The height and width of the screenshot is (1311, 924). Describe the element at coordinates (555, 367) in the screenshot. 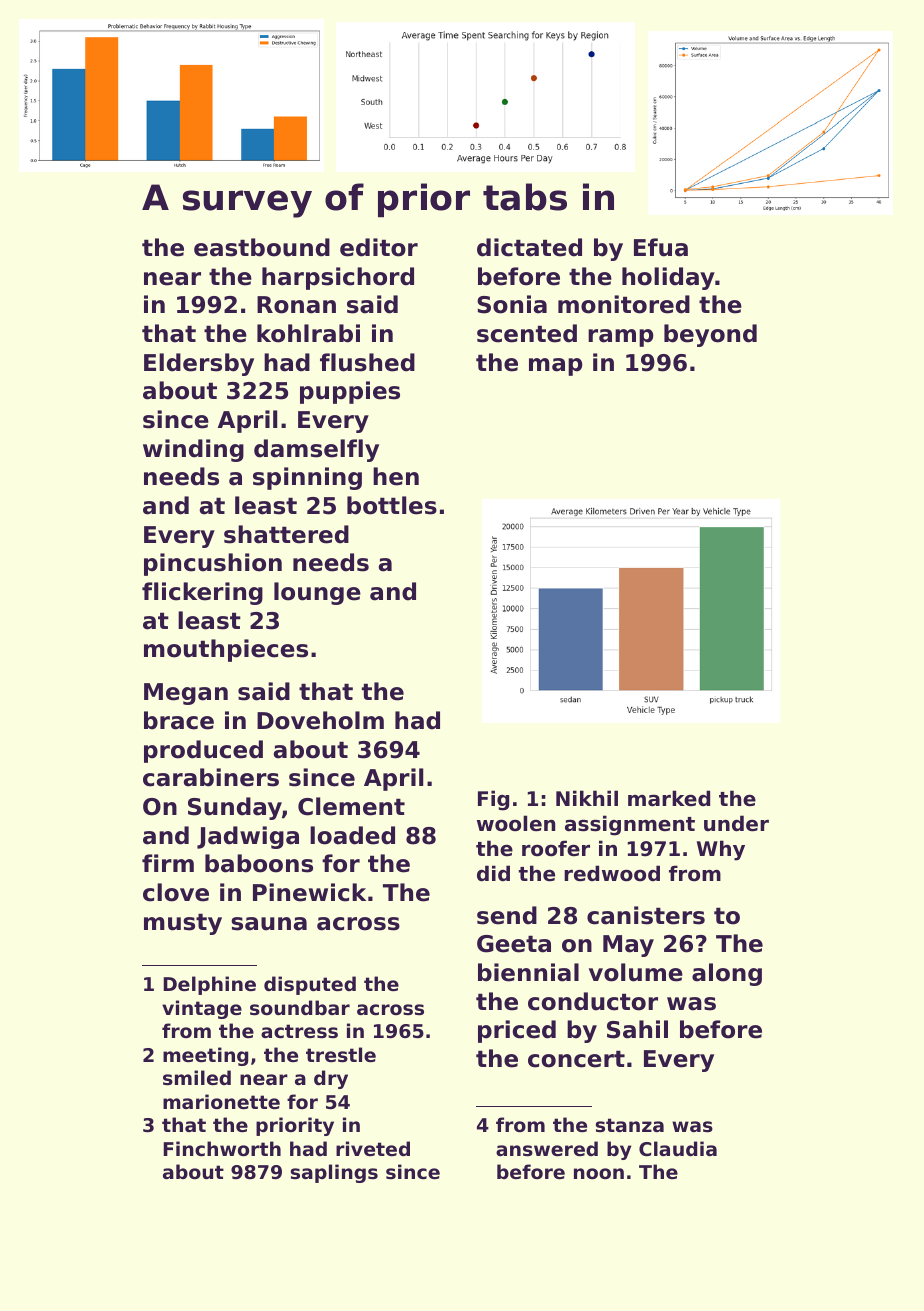

I see `map` at that location.
